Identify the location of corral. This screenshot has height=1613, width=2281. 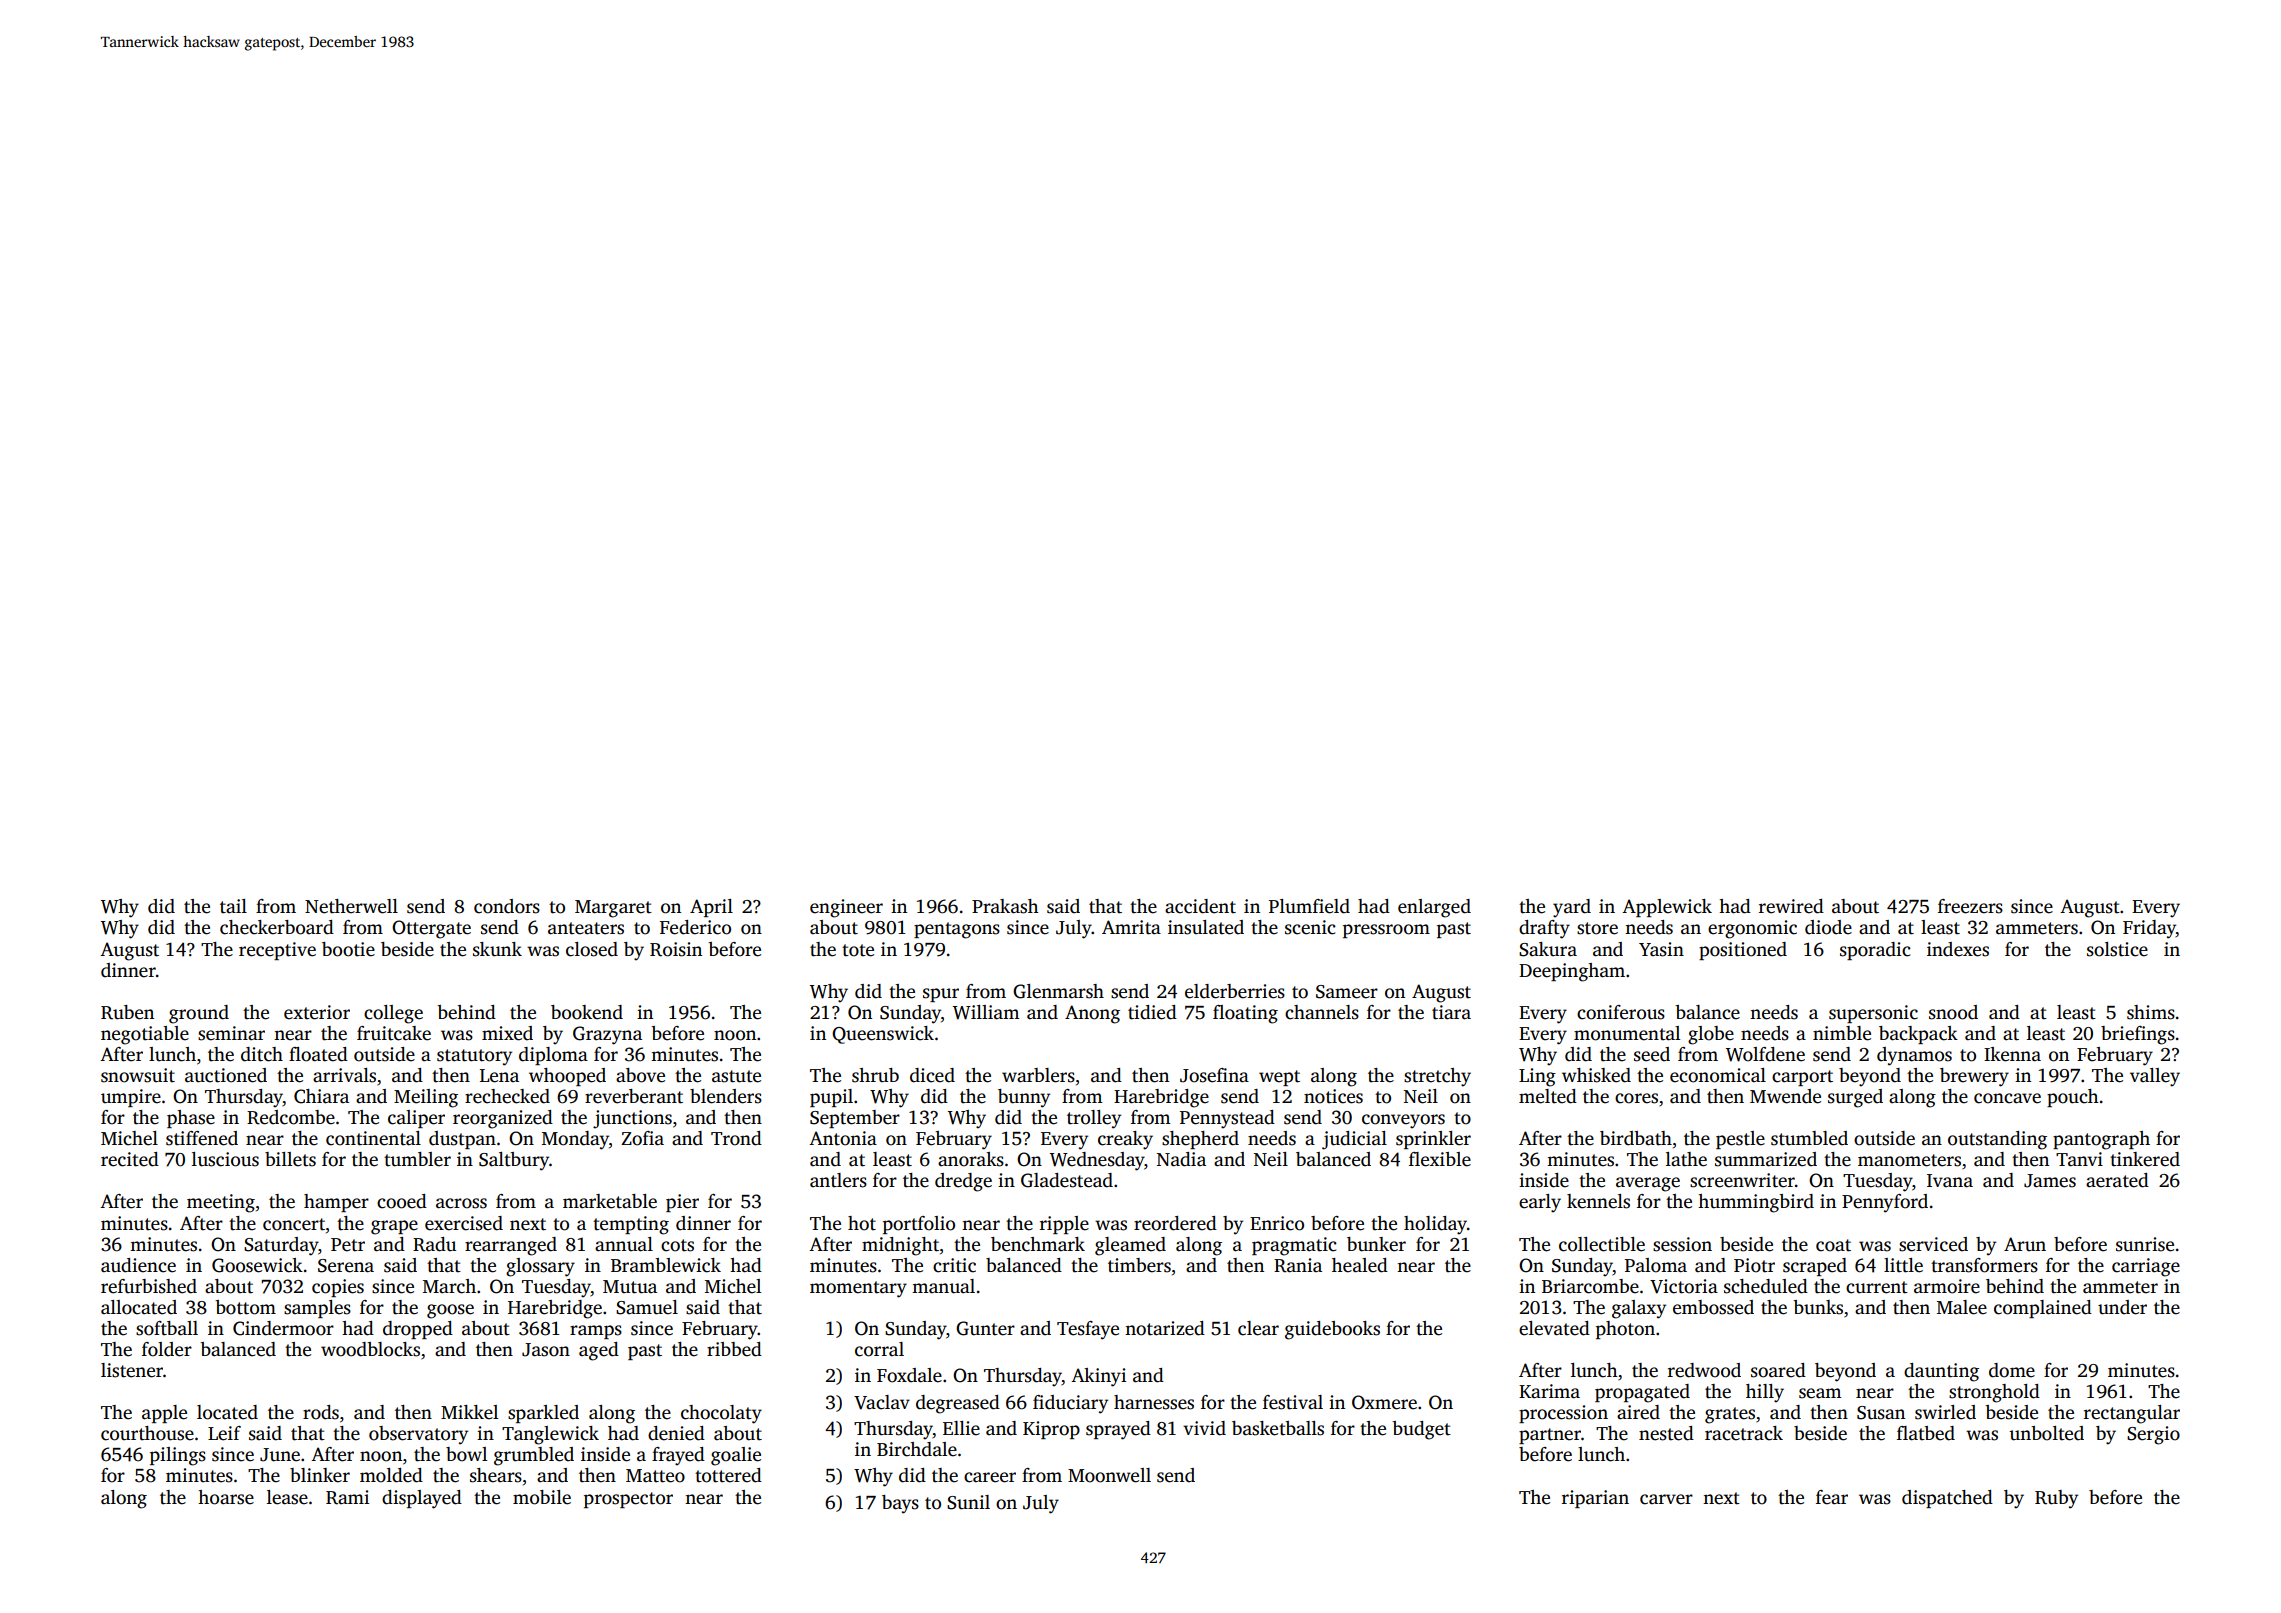
(879, 1349).
